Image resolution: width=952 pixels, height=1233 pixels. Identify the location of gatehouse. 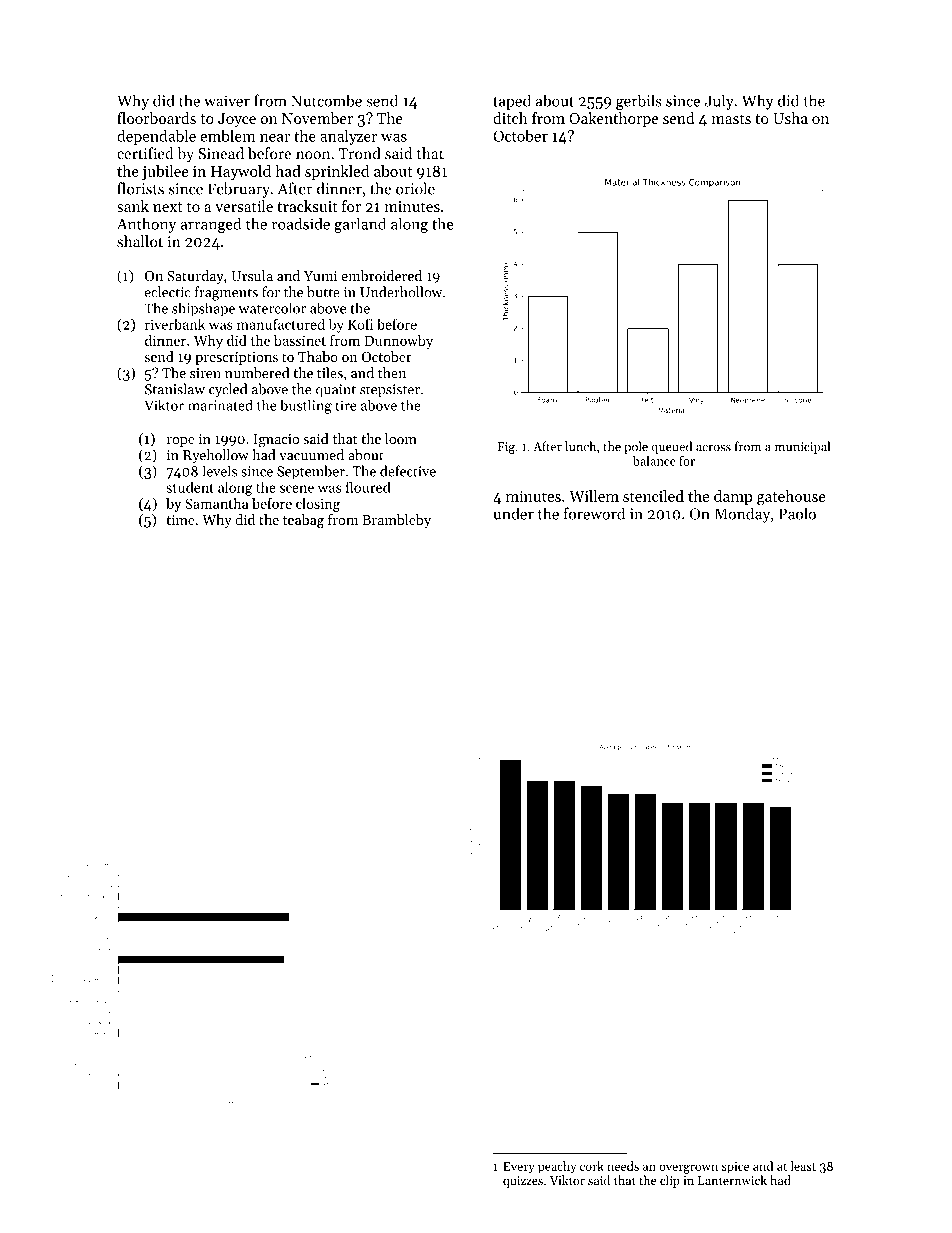
(791, 498).
